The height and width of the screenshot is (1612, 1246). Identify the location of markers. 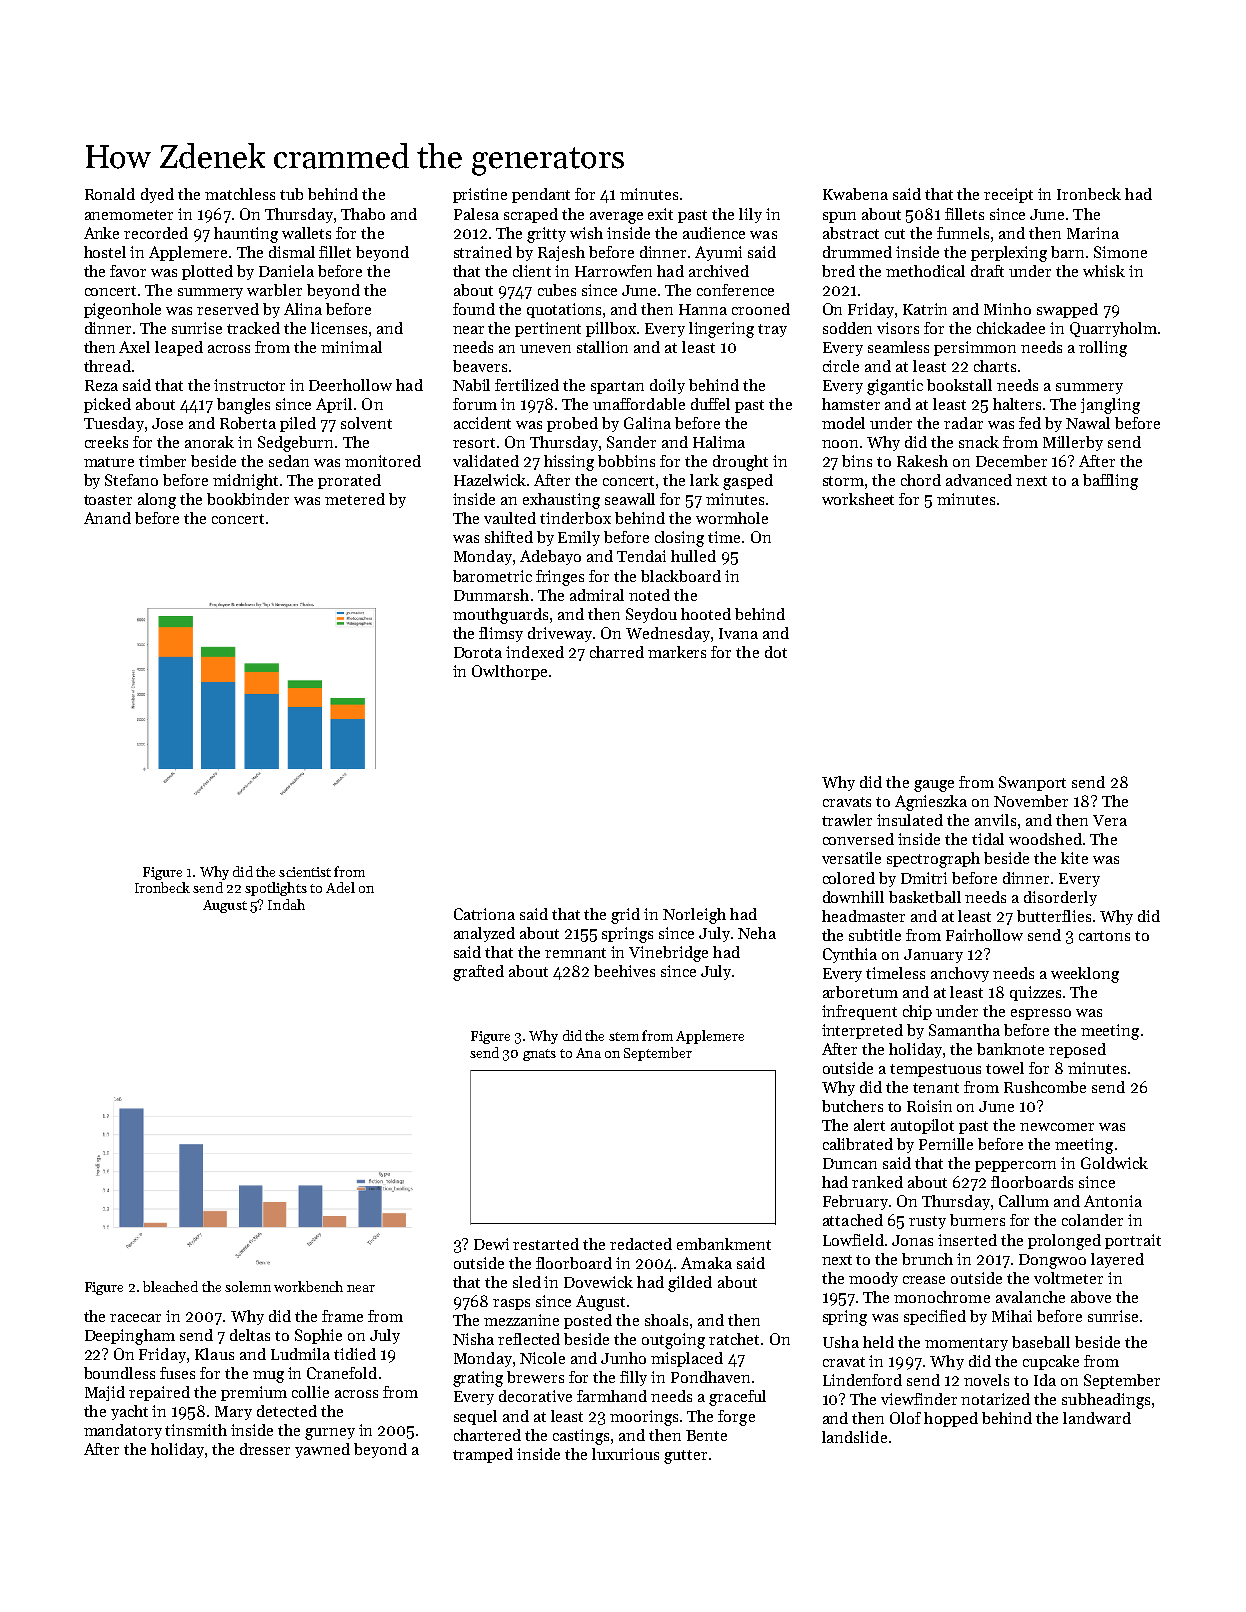
(677, 652).
